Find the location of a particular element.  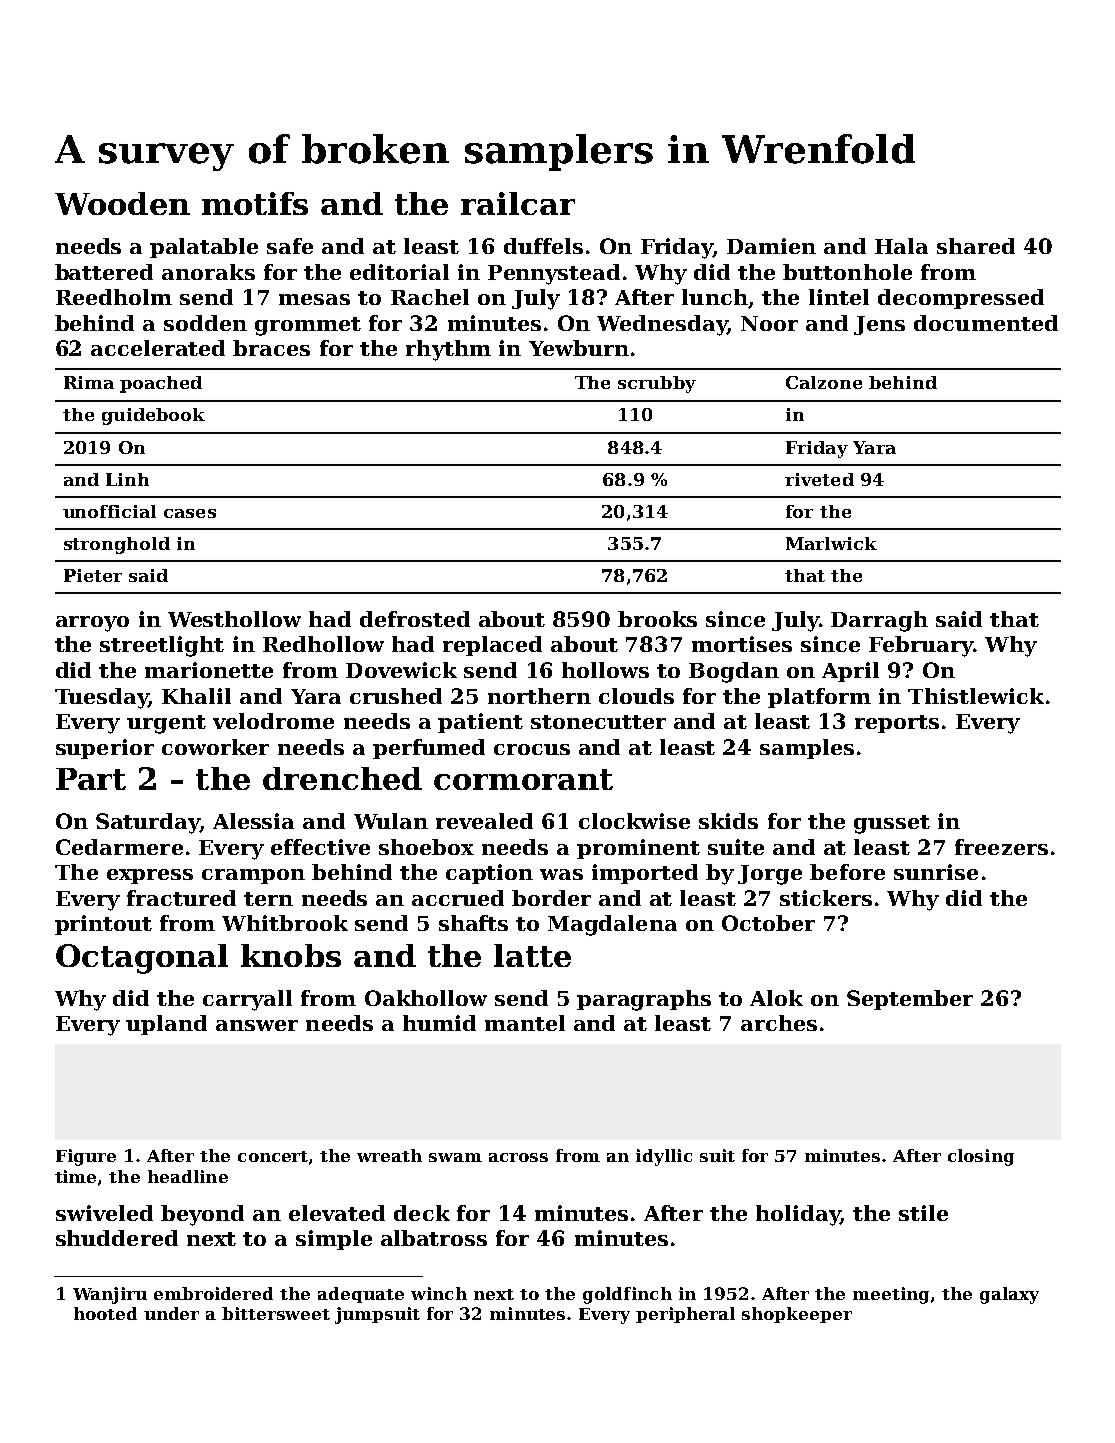

shared is located at coordinates (976, 246).
